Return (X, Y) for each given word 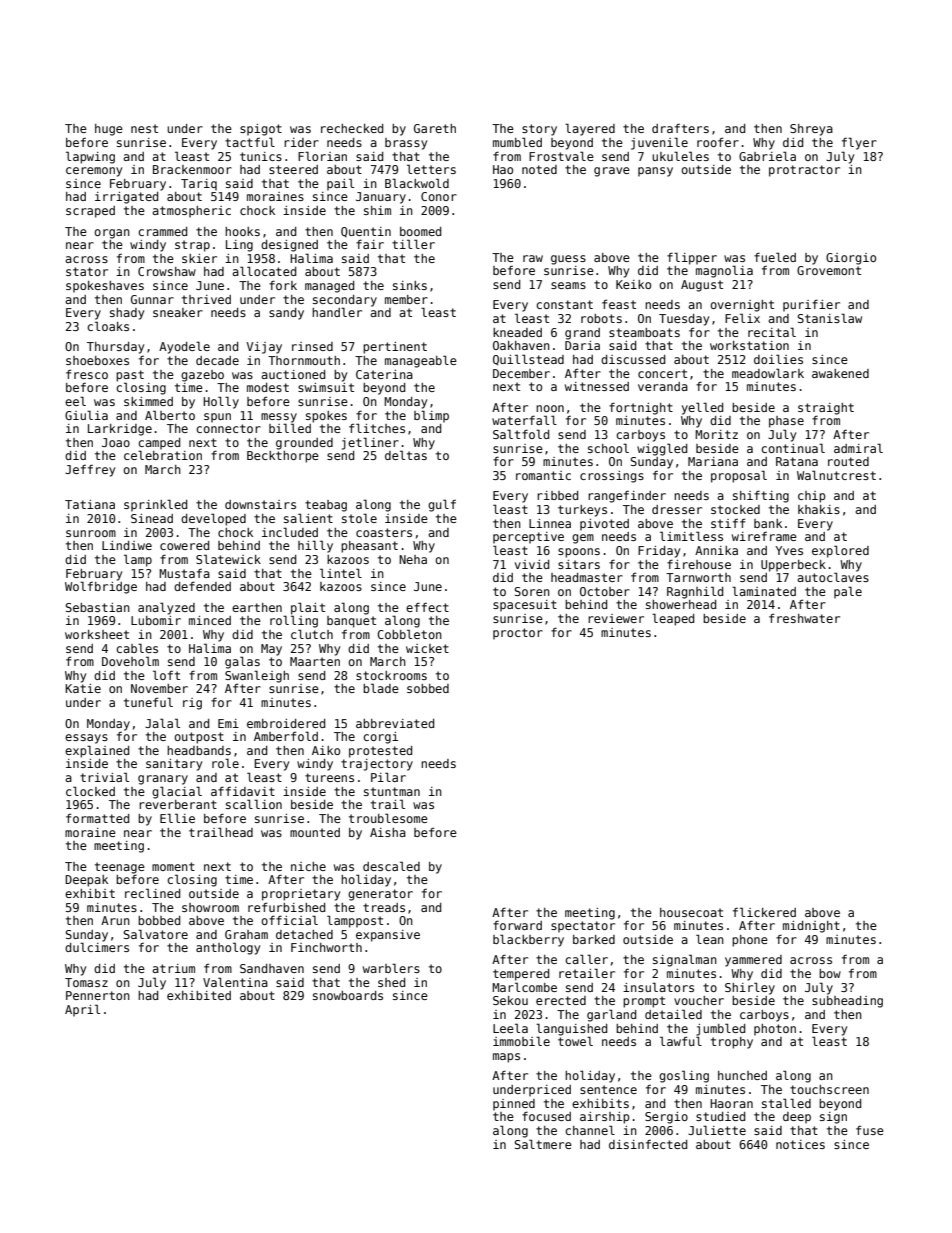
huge (109, 130)
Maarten (315, 661)
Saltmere (543, 1144)
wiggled (662, 449)
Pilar (388, 777)
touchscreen (829, 1089)
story (539, 130)
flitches (377, 428)
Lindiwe (127, 545)
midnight (811, 927)
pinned (514, 1105)
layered (590, 129)
